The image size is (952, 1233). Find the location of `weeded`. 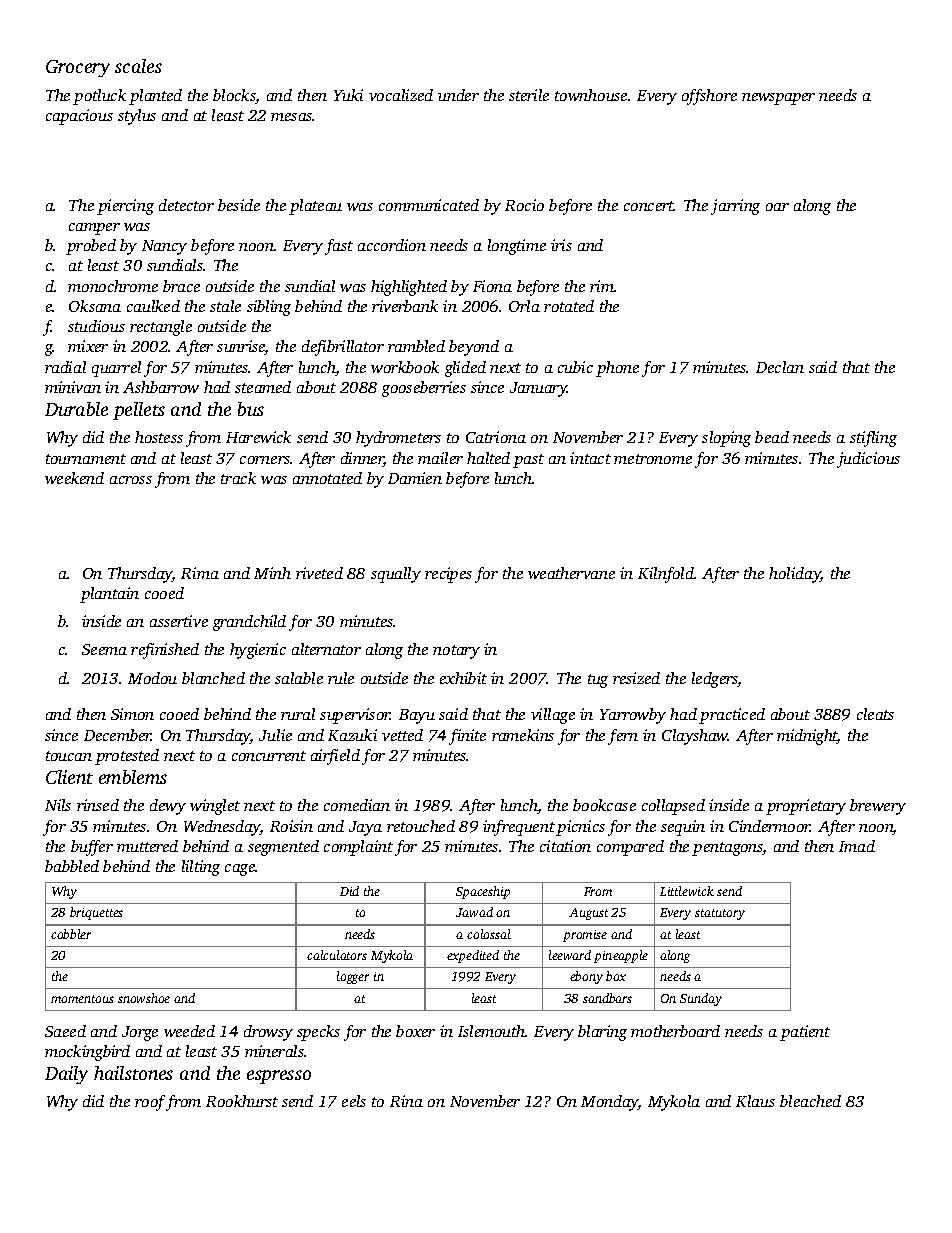

weeded is located at coordinates (189, 1031).
